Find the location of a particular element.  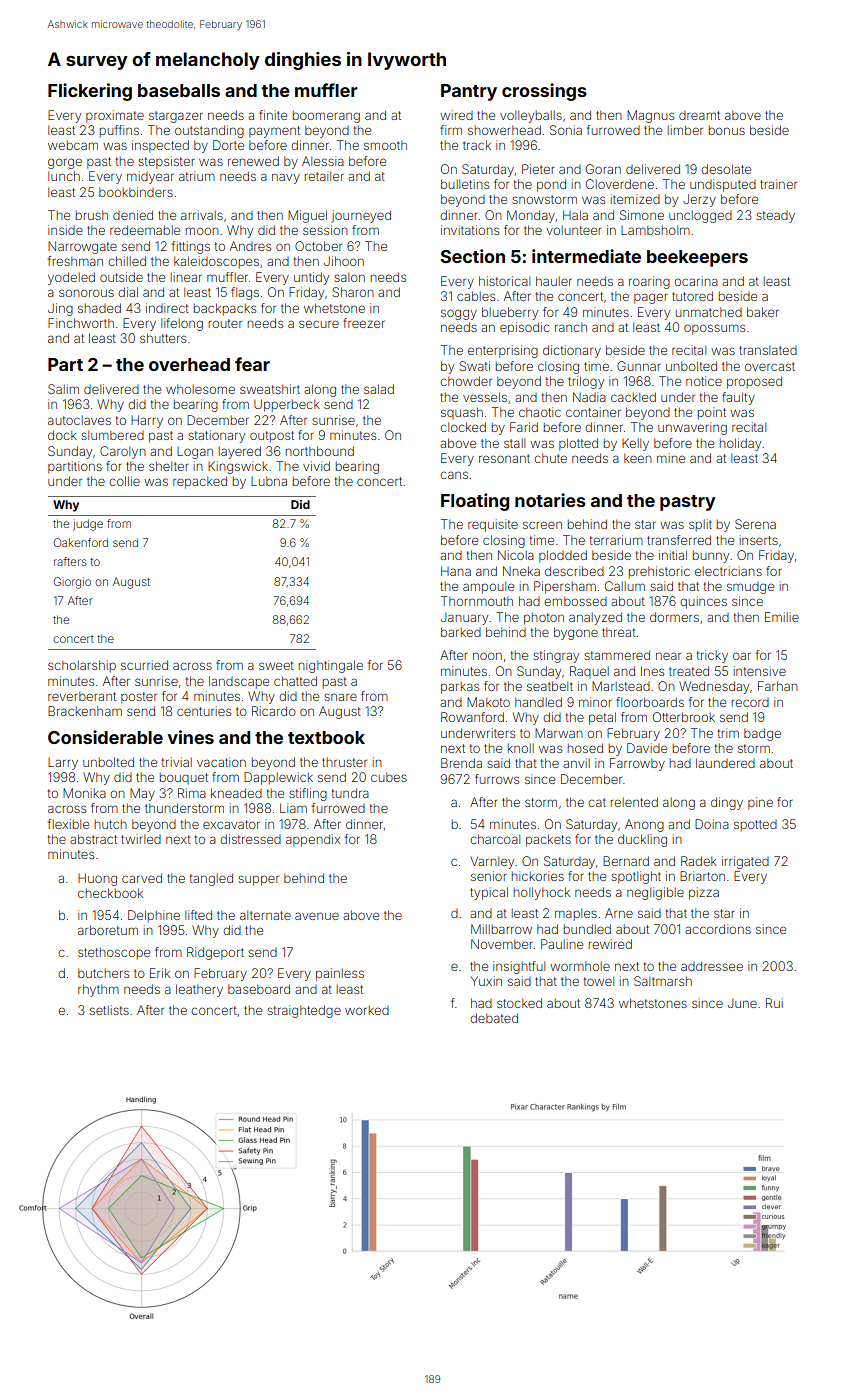

painless is located at coordinates (340, 974).
